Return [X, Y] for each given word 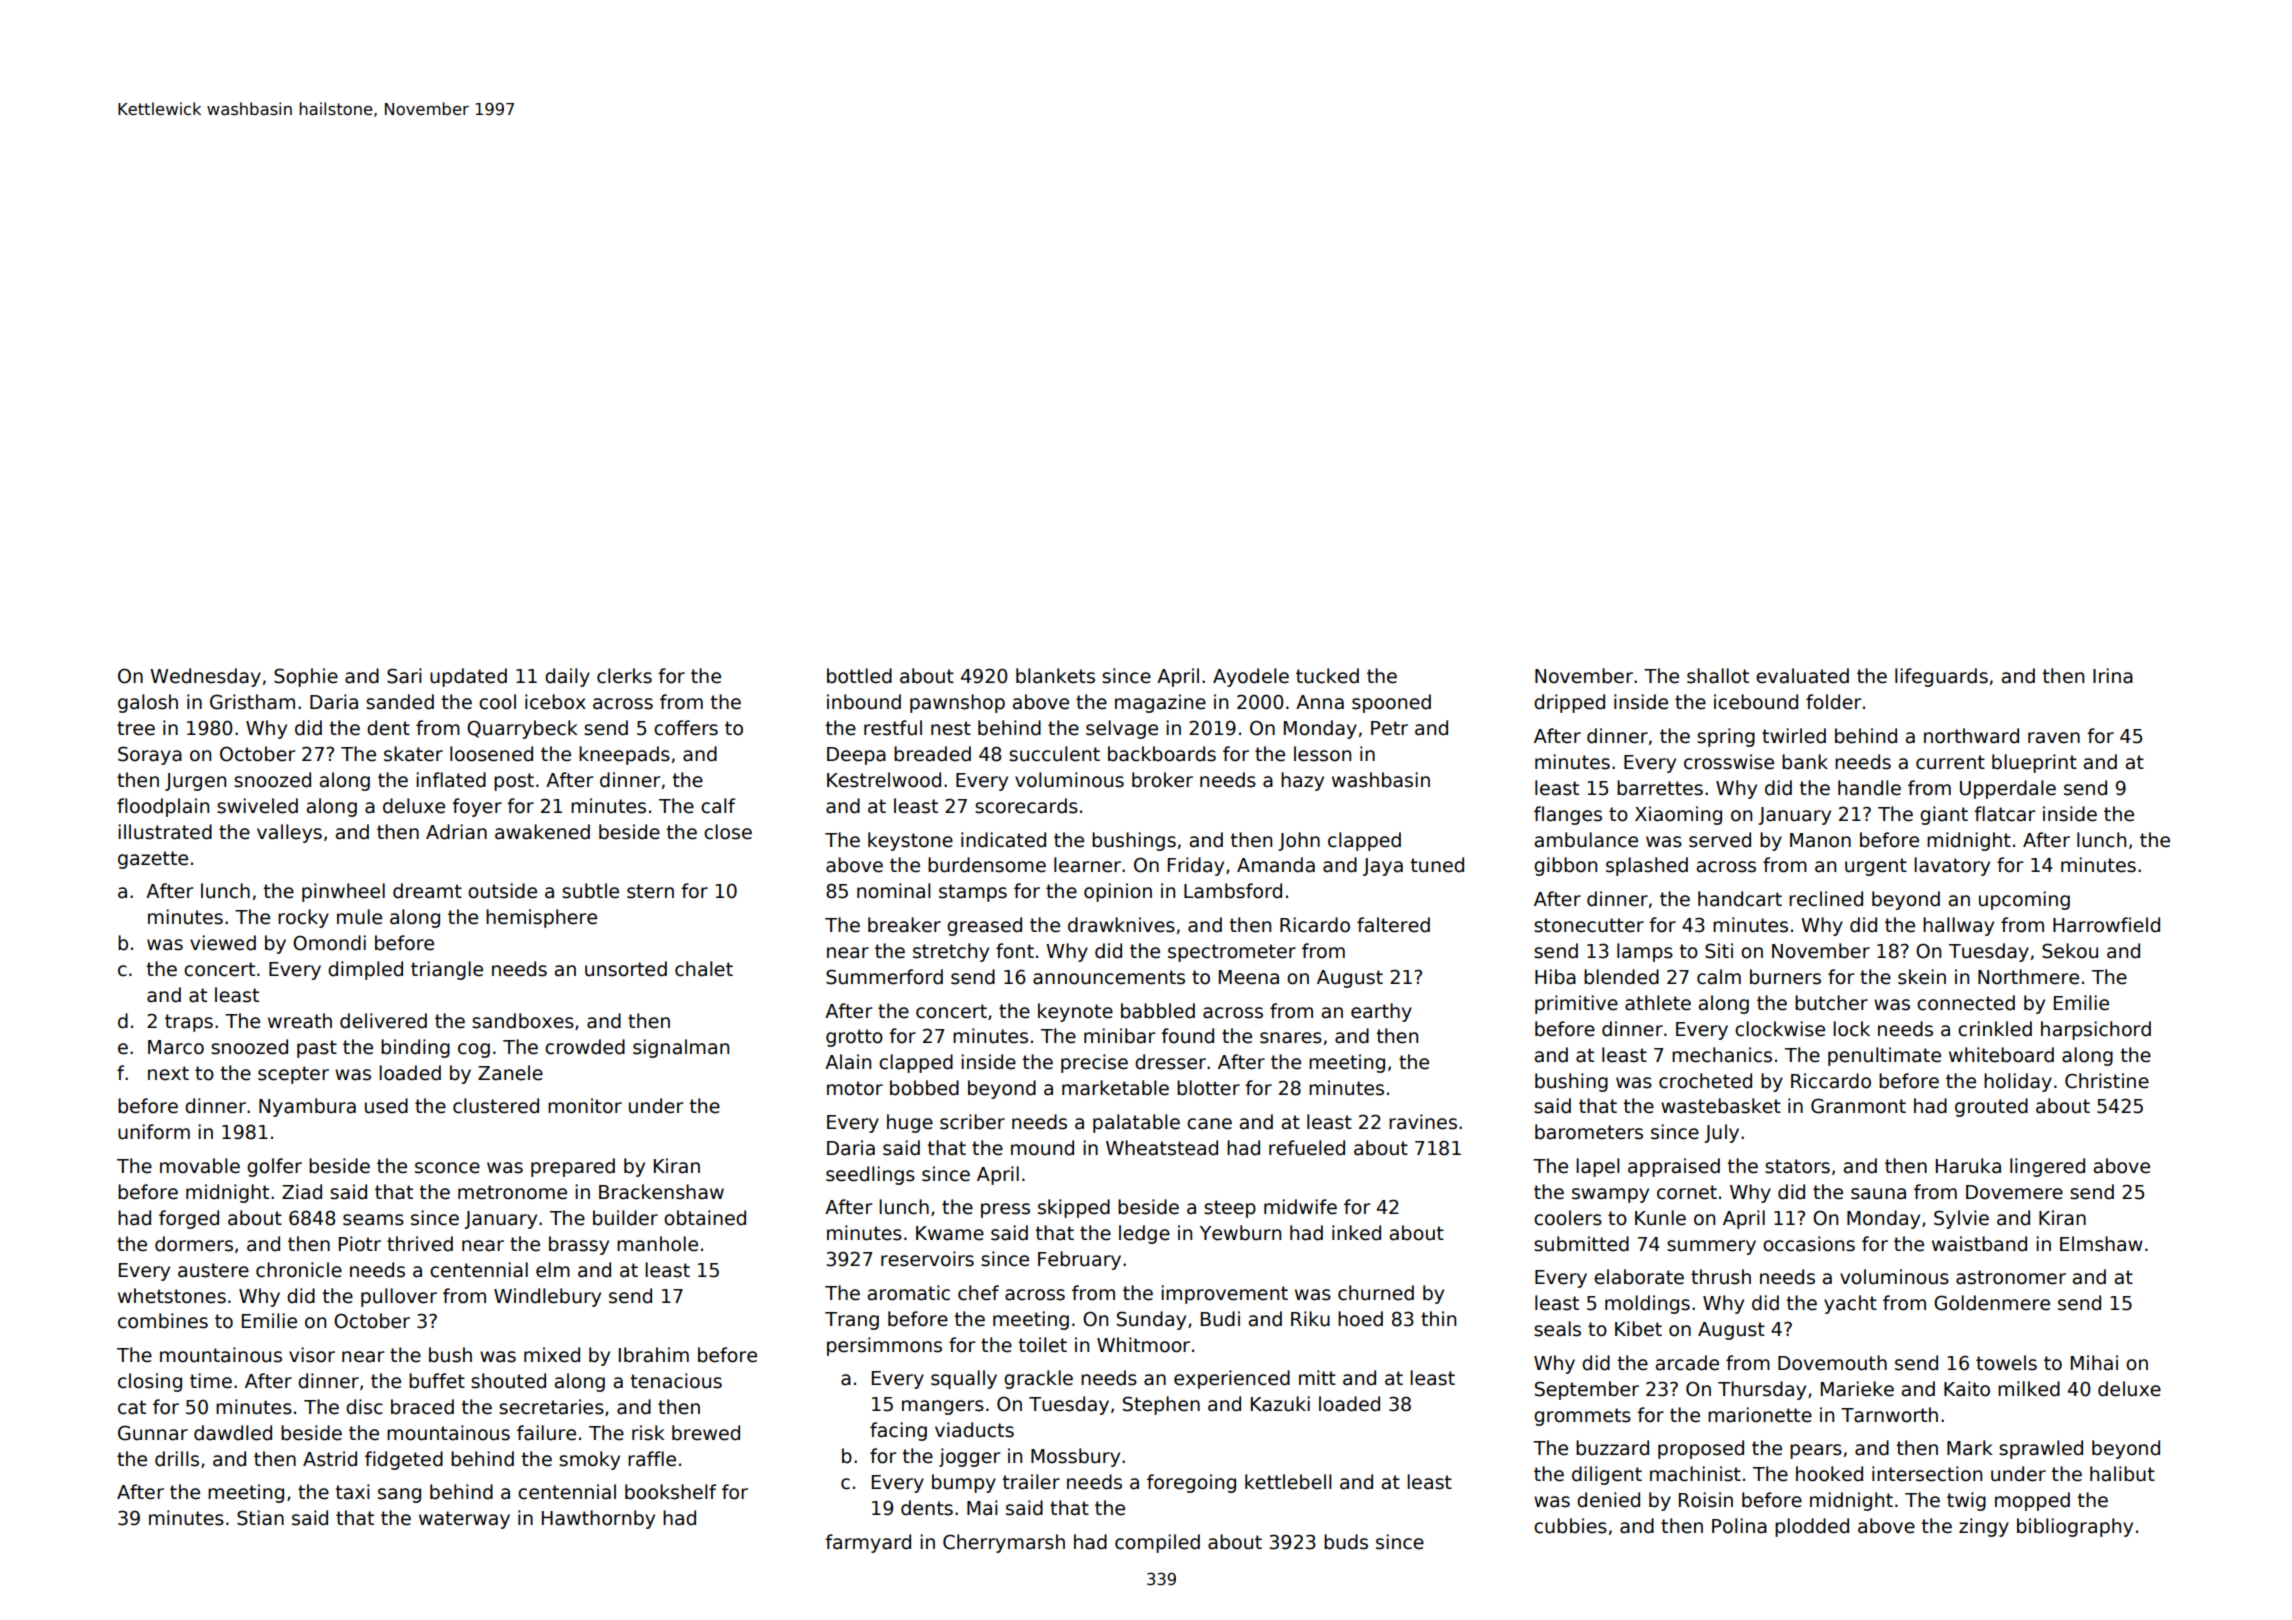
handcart [1740, 899]
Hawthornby [598, 1519]
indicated [1003, 840]
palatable [1136, 1123]
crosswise [1729, 762]
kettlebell [1288, 1482]
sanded [400, 702]
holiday [2018, 1082]
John [1299, 841]
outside [502, 891]
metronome [512, 1192]
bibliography [2075, 1527]
